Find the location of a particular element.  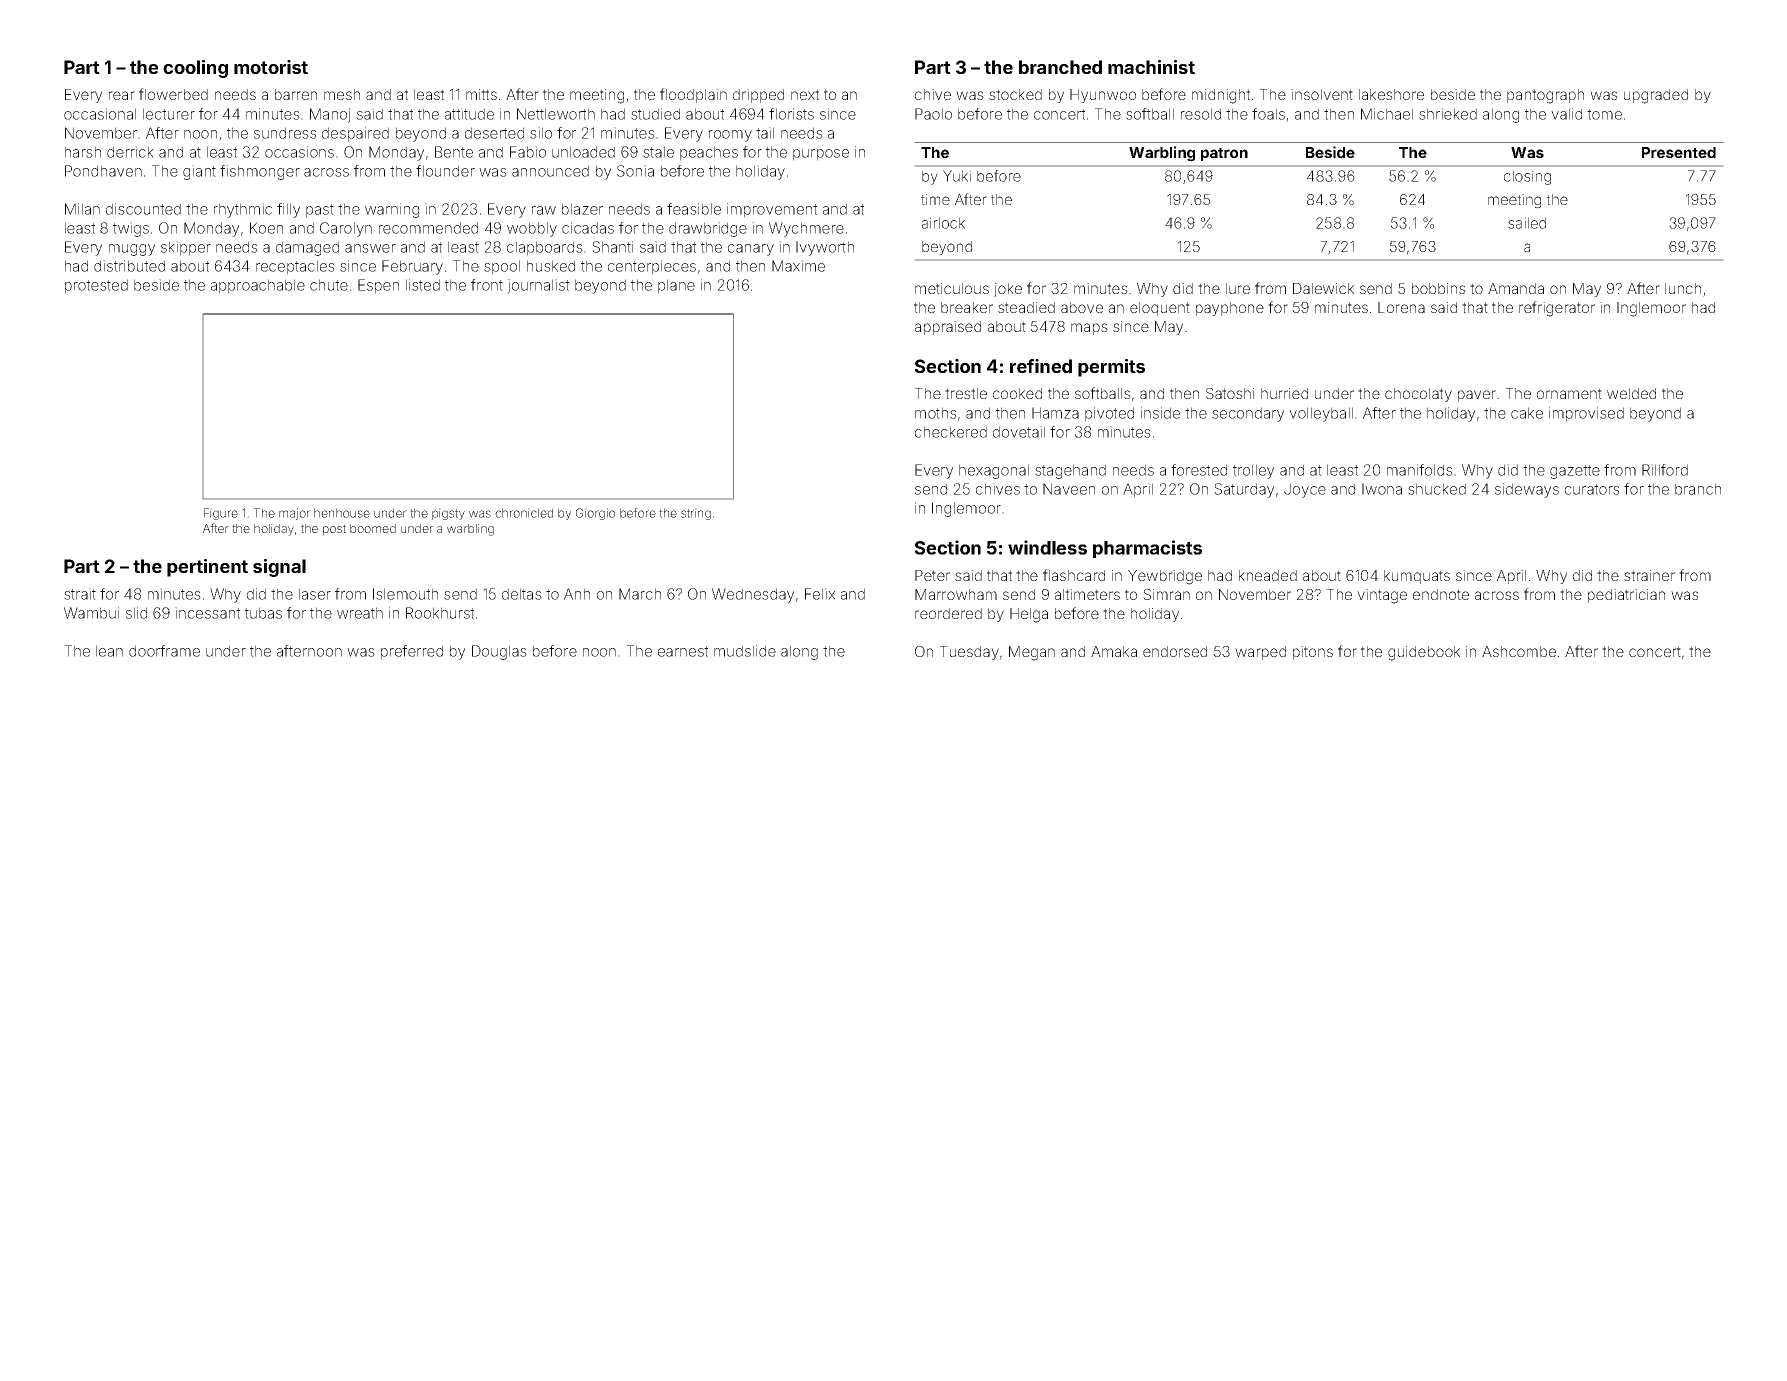

Lorena is located at coordinates (1401, 307).
